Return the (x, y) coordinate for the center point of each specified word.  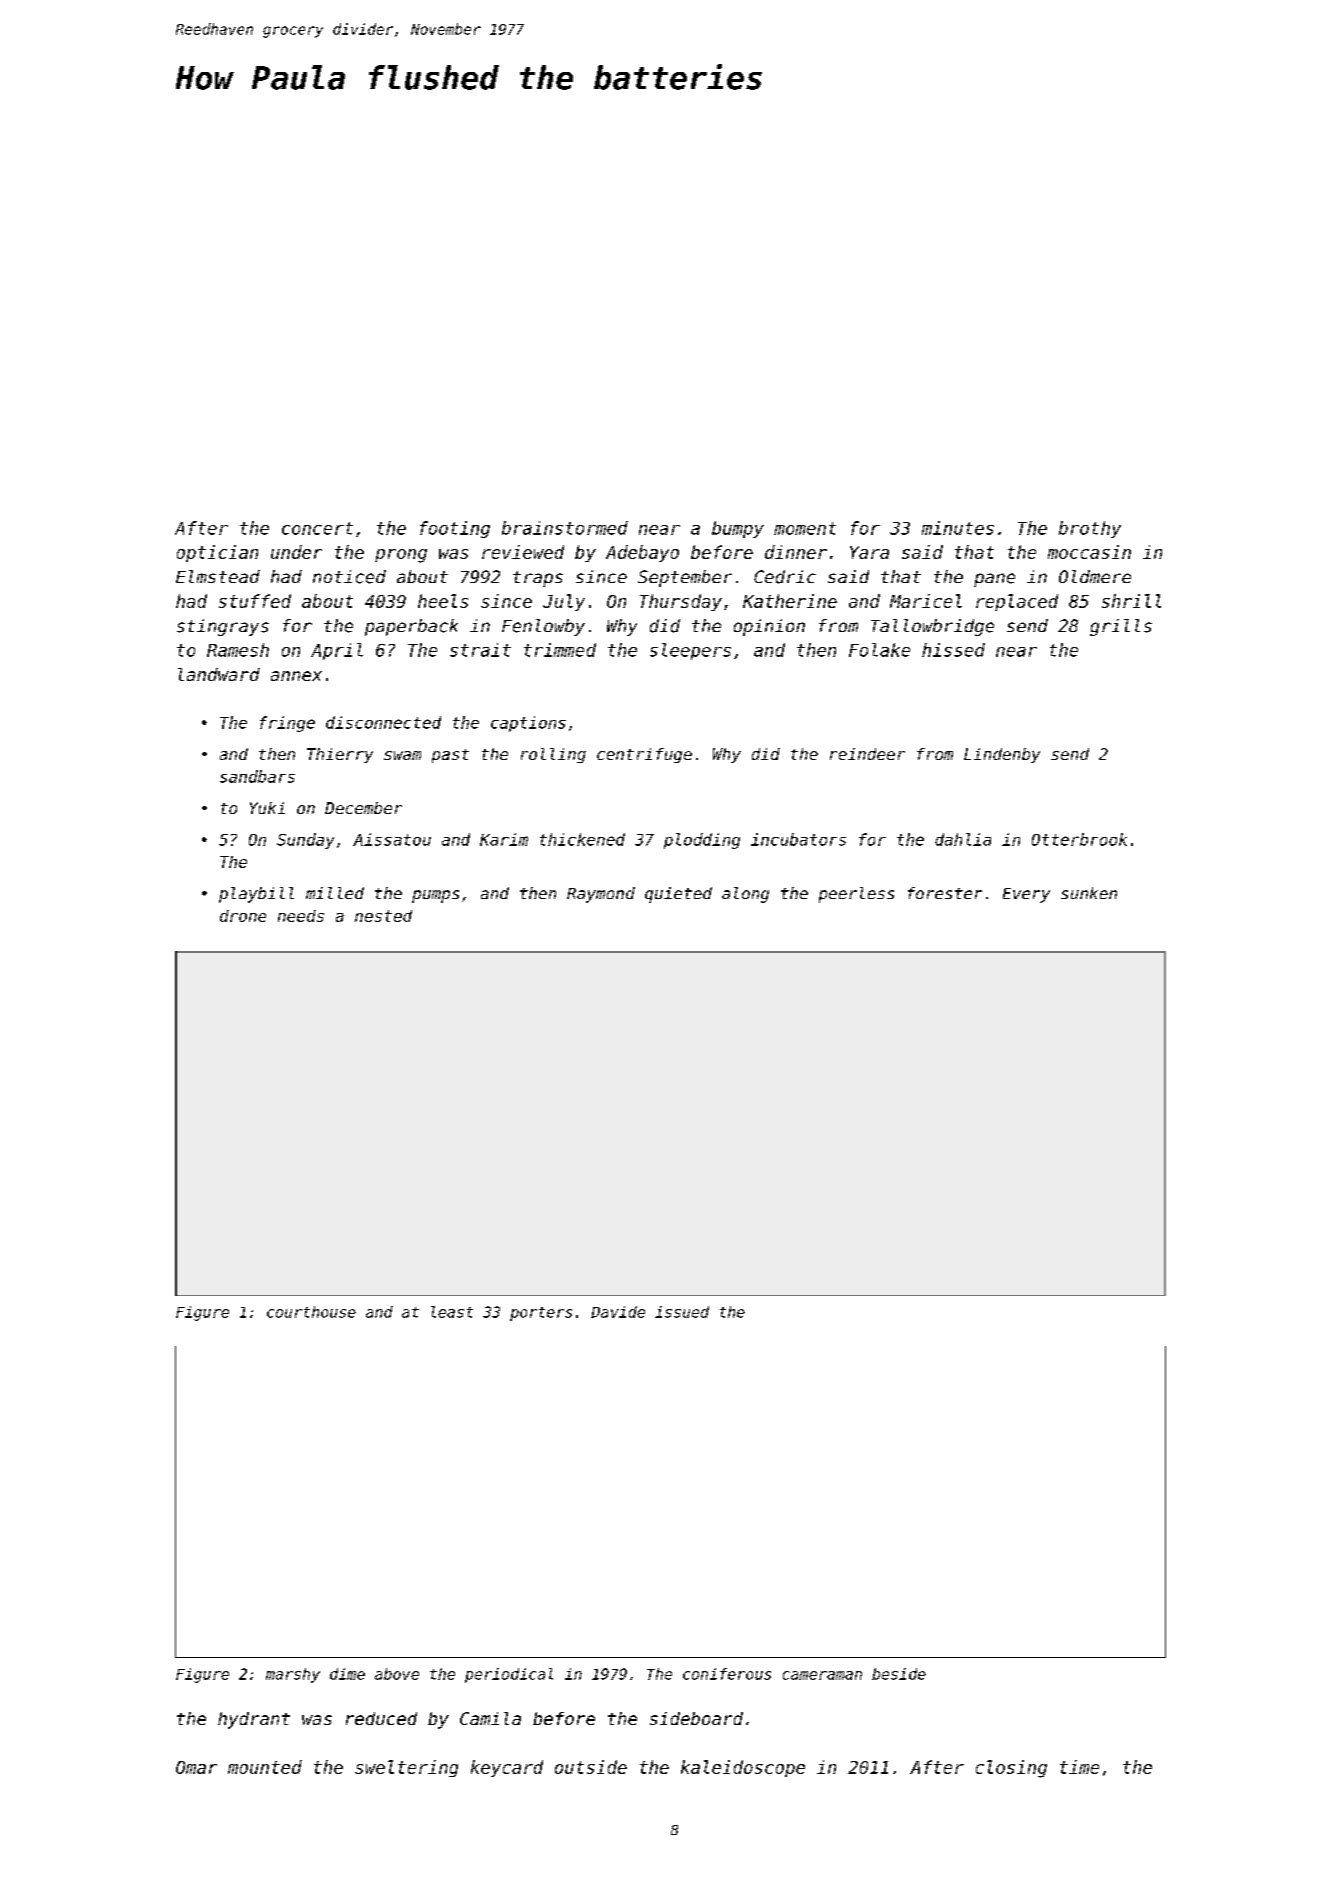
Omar (196, 1767)
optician (217, 553)
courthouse (311, 1312)
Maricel (926, 601)
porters (541, 1314)
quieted (678, 895)
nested (383, 916)
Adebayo (642, 553)
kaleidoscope (743, 1768)
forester (945, 893)
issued (682, 1312)
